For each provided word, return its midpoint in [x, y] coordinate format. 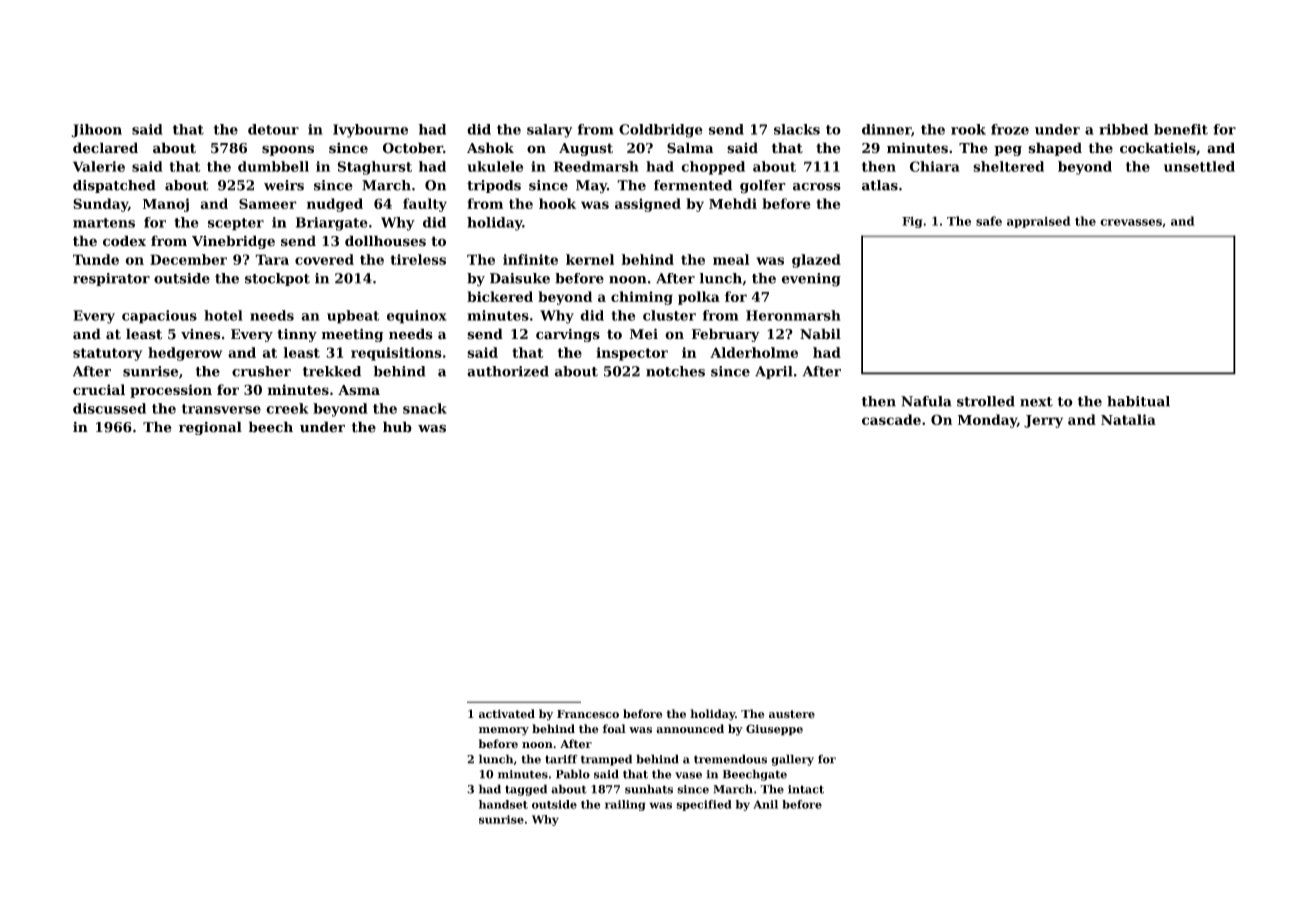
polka [699, 298]
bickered [500, 296]
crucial [99, 389]
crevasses [1131, 222]
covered [324, 259]
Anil [765, 804]
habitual [1138, 401]
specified [704, 805]
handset [503, 804]
